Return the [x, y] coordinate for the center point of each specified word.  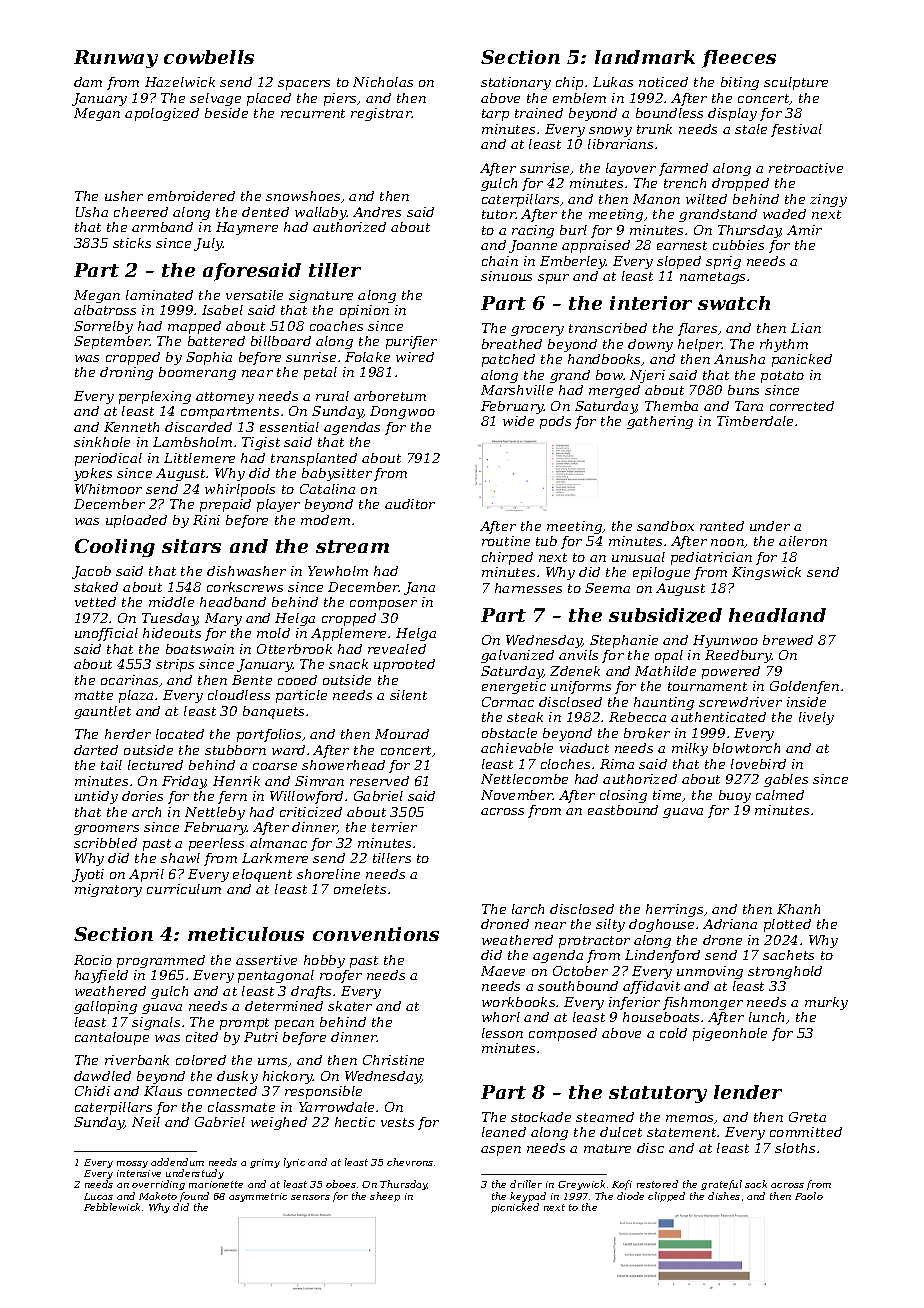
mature [607, 1148]
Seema [607, 588]
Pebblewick [112, 1207]
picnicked [515, 1208]
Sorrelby [103, 327]
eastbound [623, 810]
